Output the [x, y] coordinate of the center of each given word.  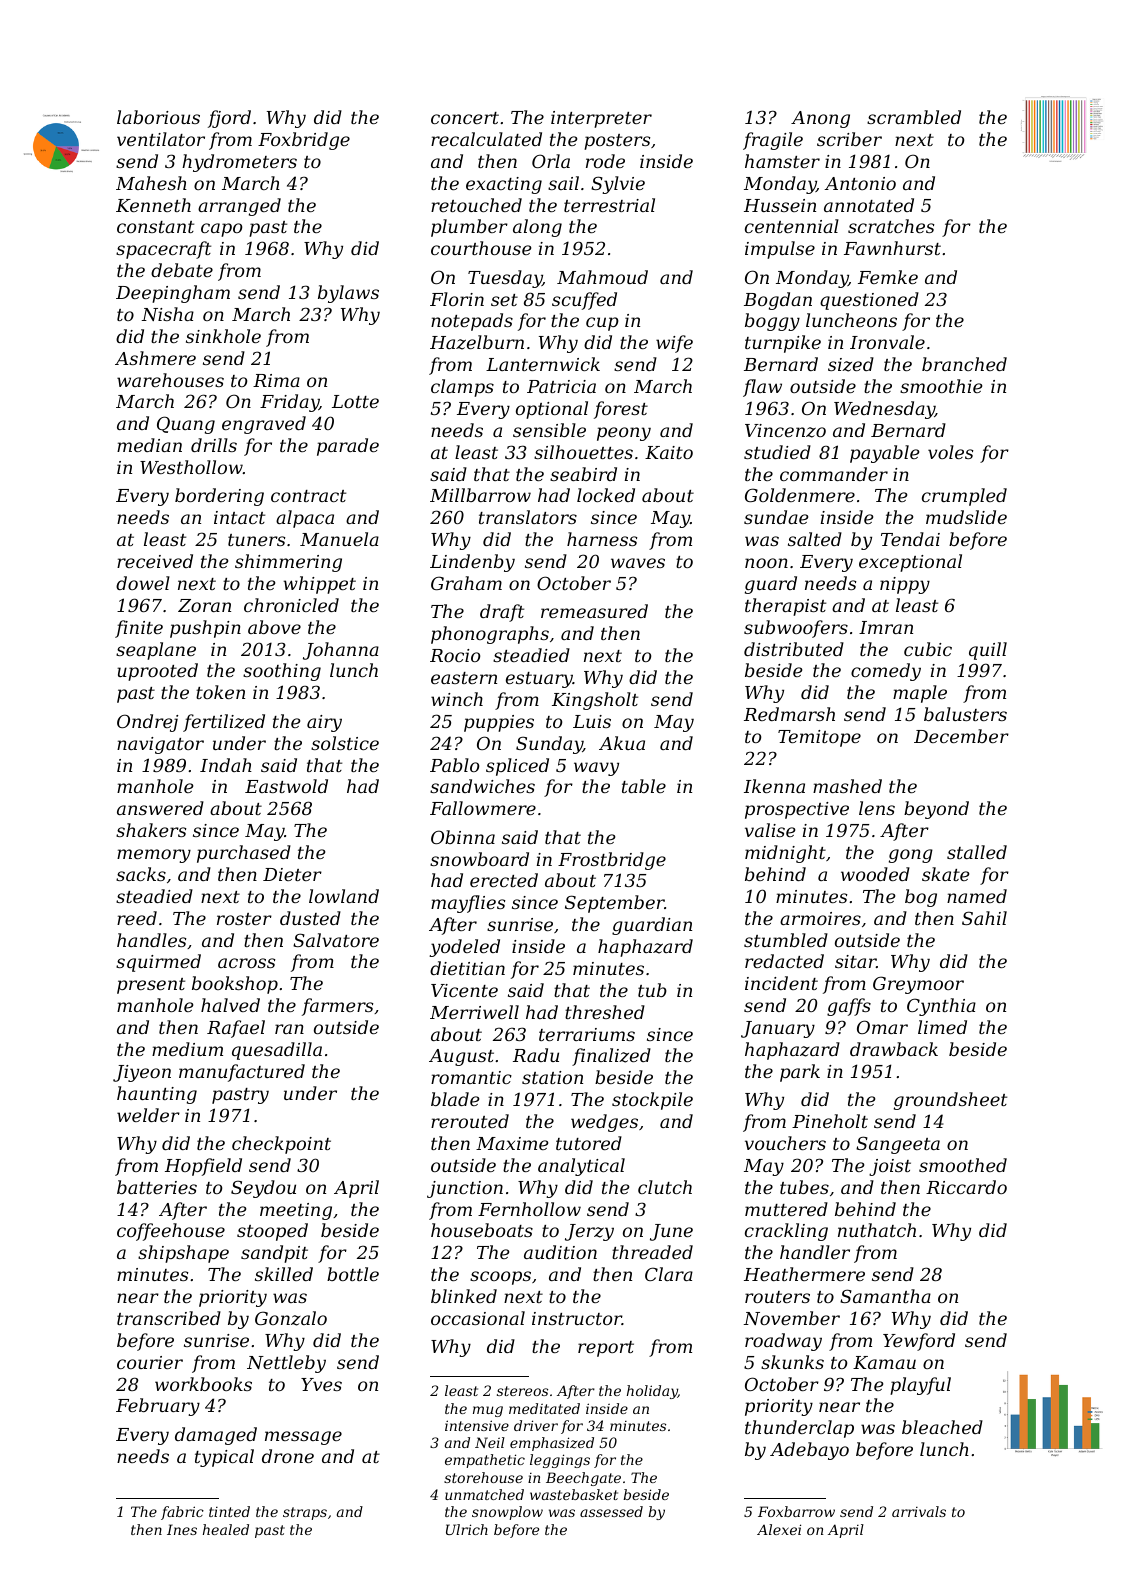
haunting [157, 1095]
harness [602, 539]
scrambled [914, 117]
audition [560, 1252]
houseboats [482, 1230]
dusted [310, 918]
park [800, 1073]
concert [465, 118]
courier [150, 1362]
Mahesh [151, 183]
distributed [794, 649]
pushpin [205, 629]
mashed [847, 786]
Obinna [463, 837]
